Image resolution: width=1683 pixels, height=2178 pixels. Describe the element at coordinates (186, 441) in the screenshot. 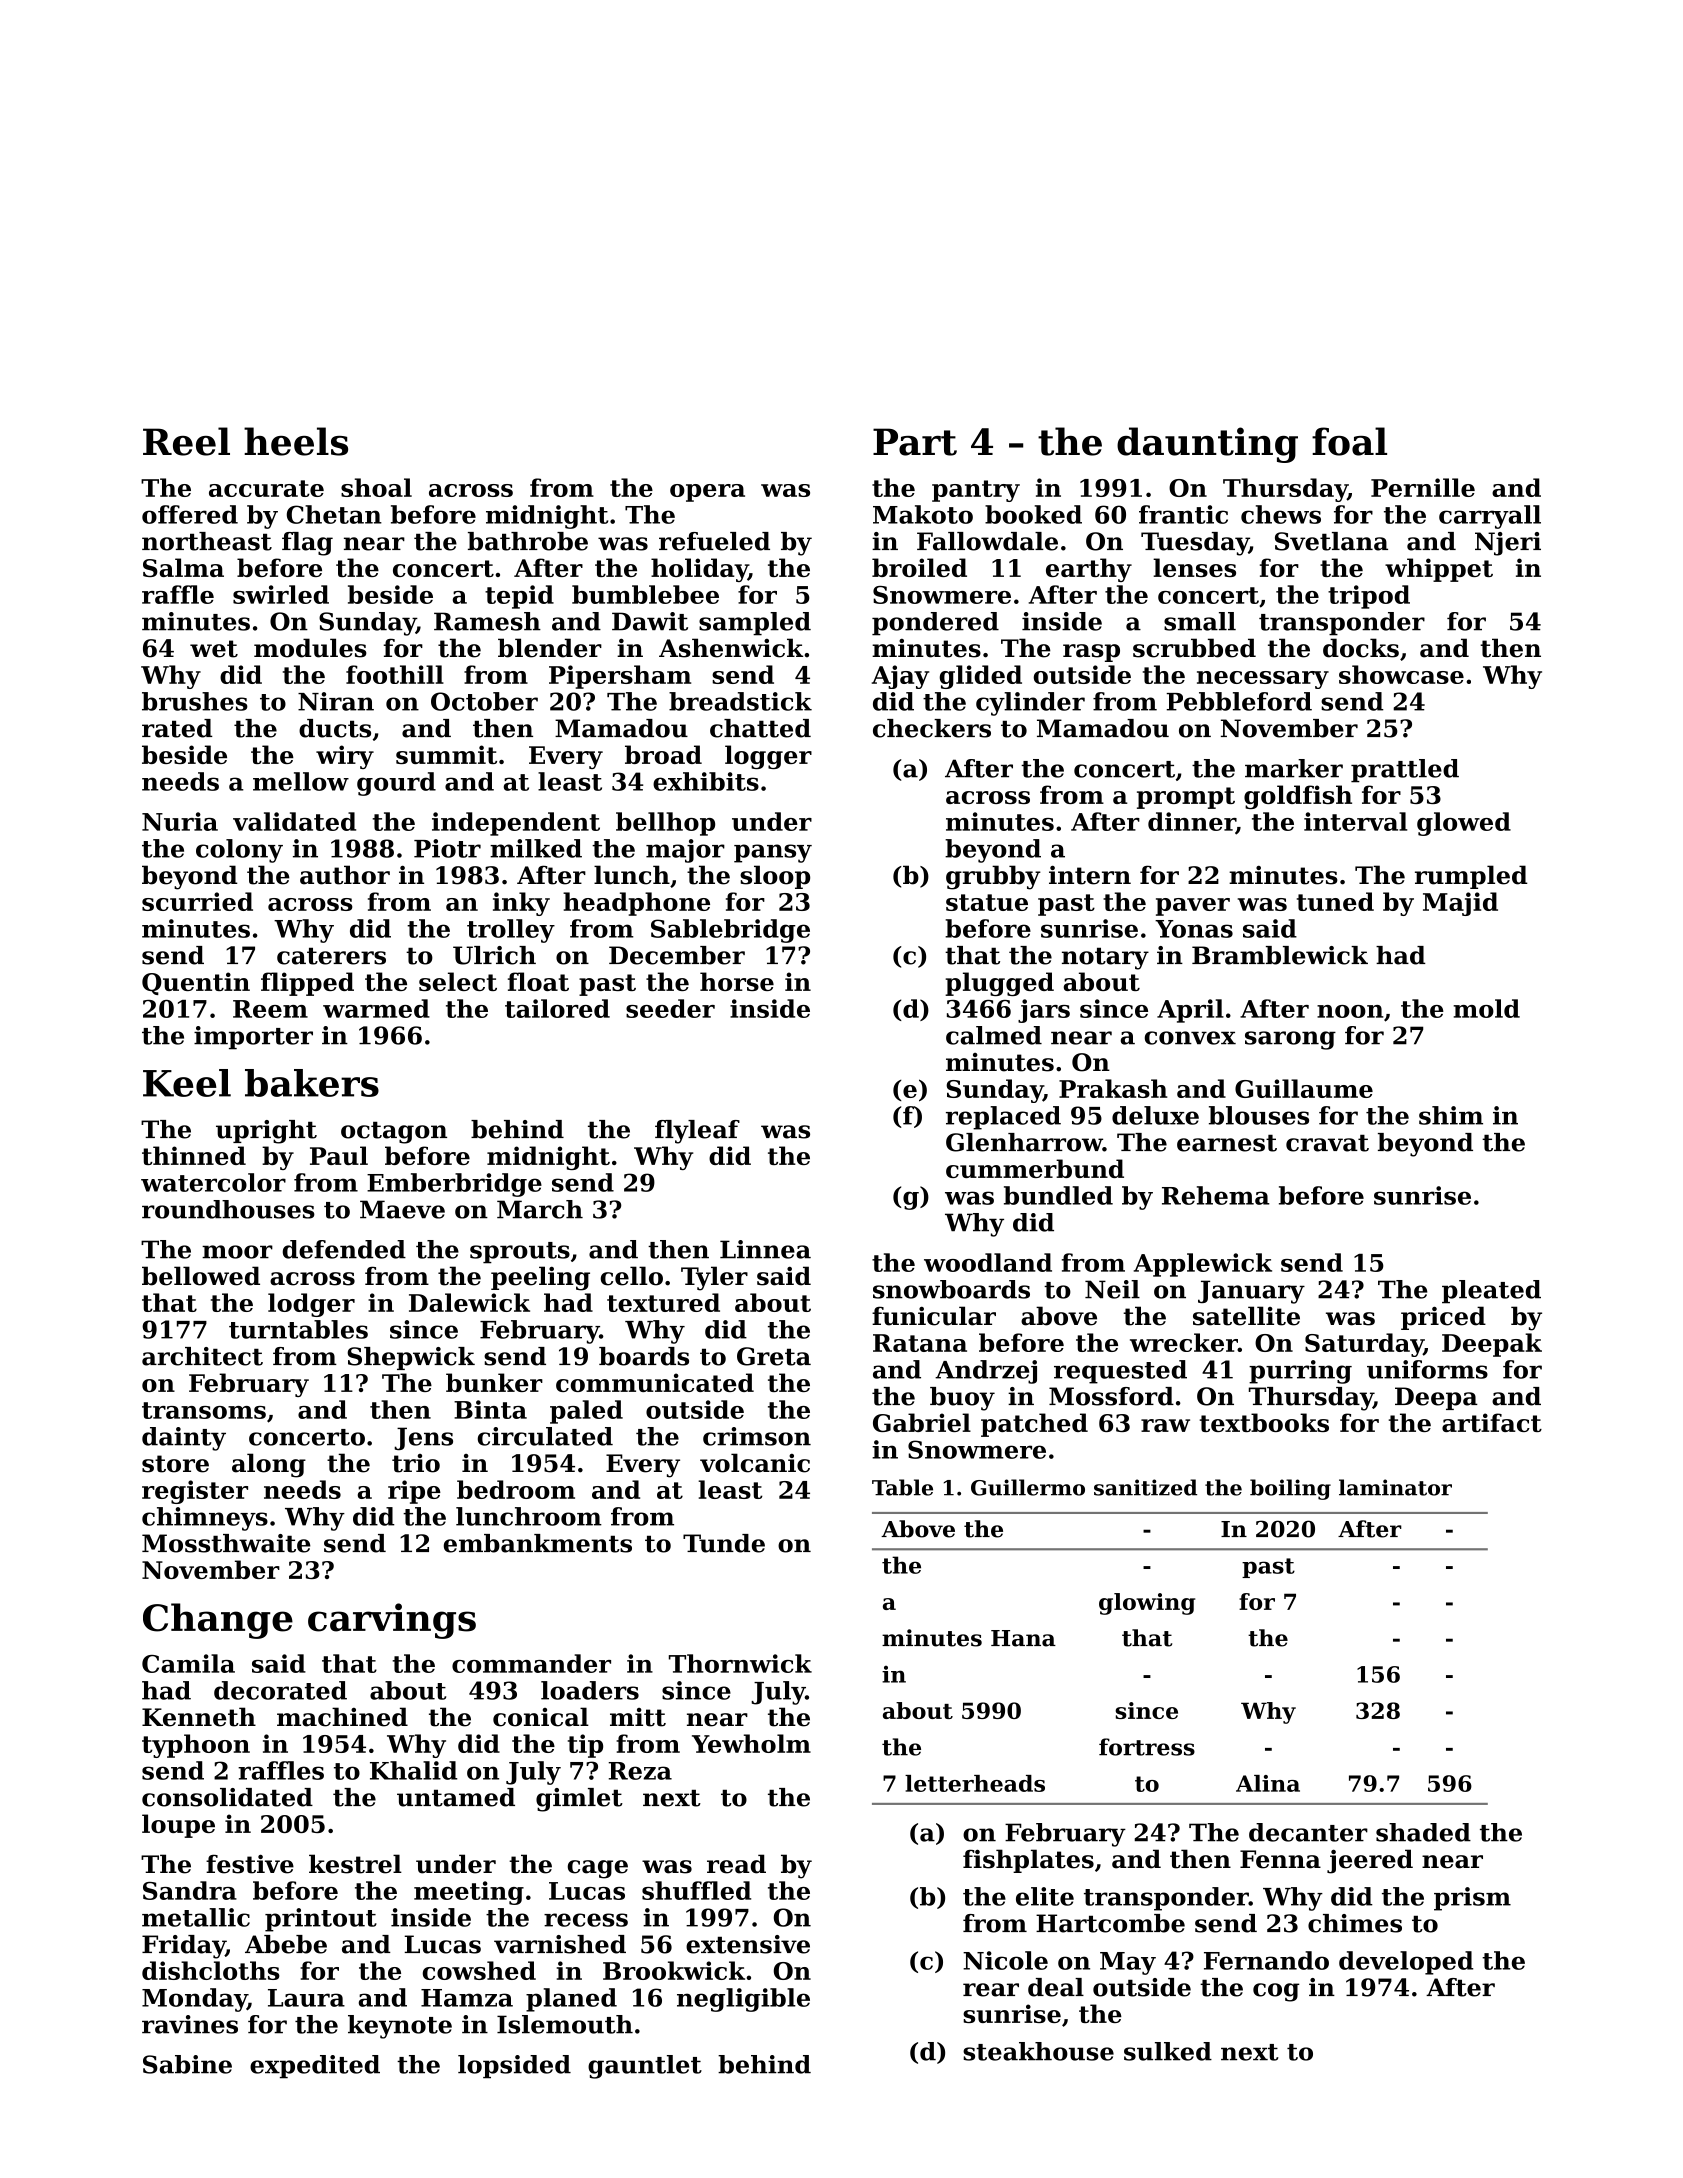

I see `Reel` at that location.
